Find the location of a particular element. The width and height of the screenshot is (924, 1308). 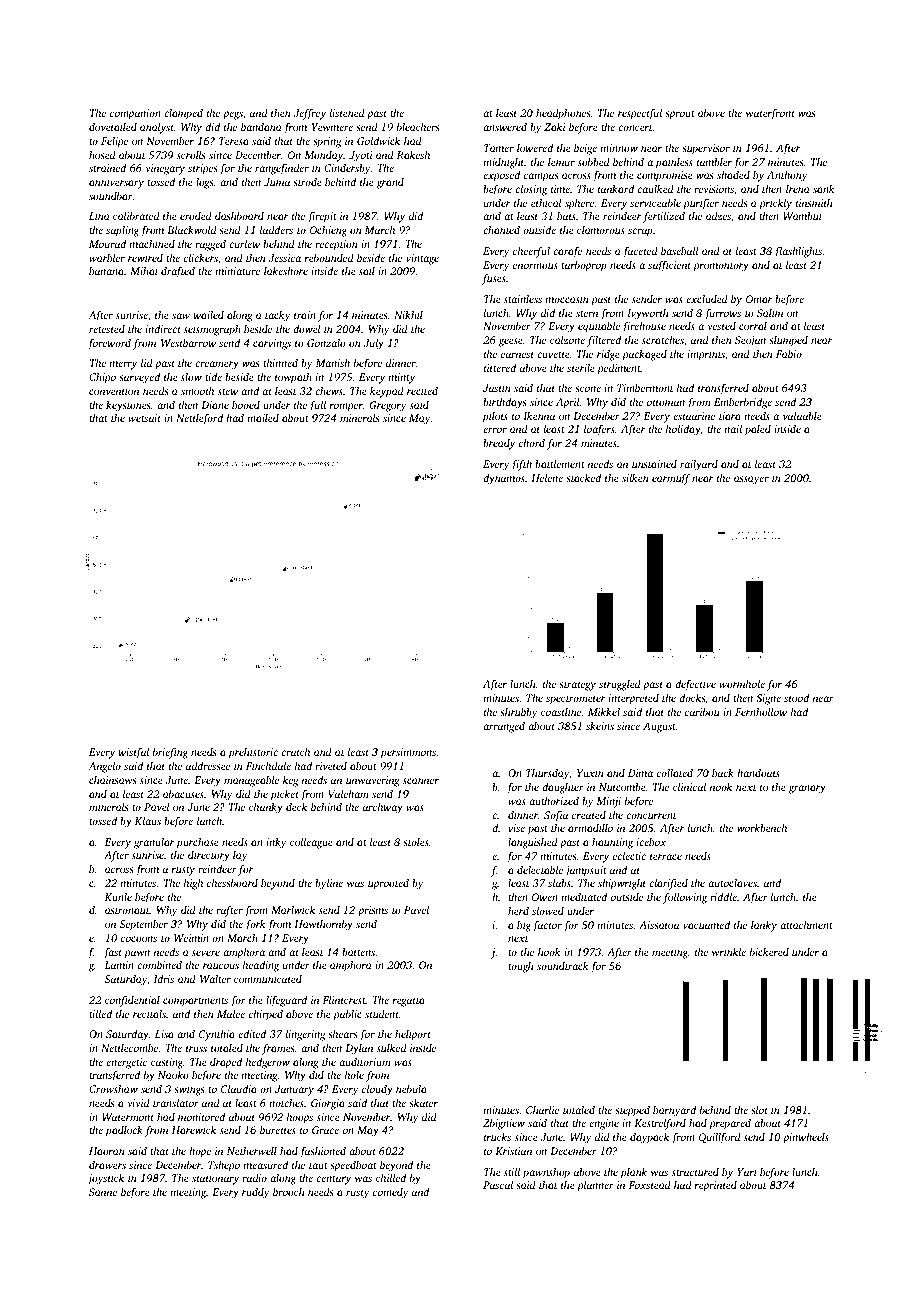

heading is located at coordinates (261, 966).
